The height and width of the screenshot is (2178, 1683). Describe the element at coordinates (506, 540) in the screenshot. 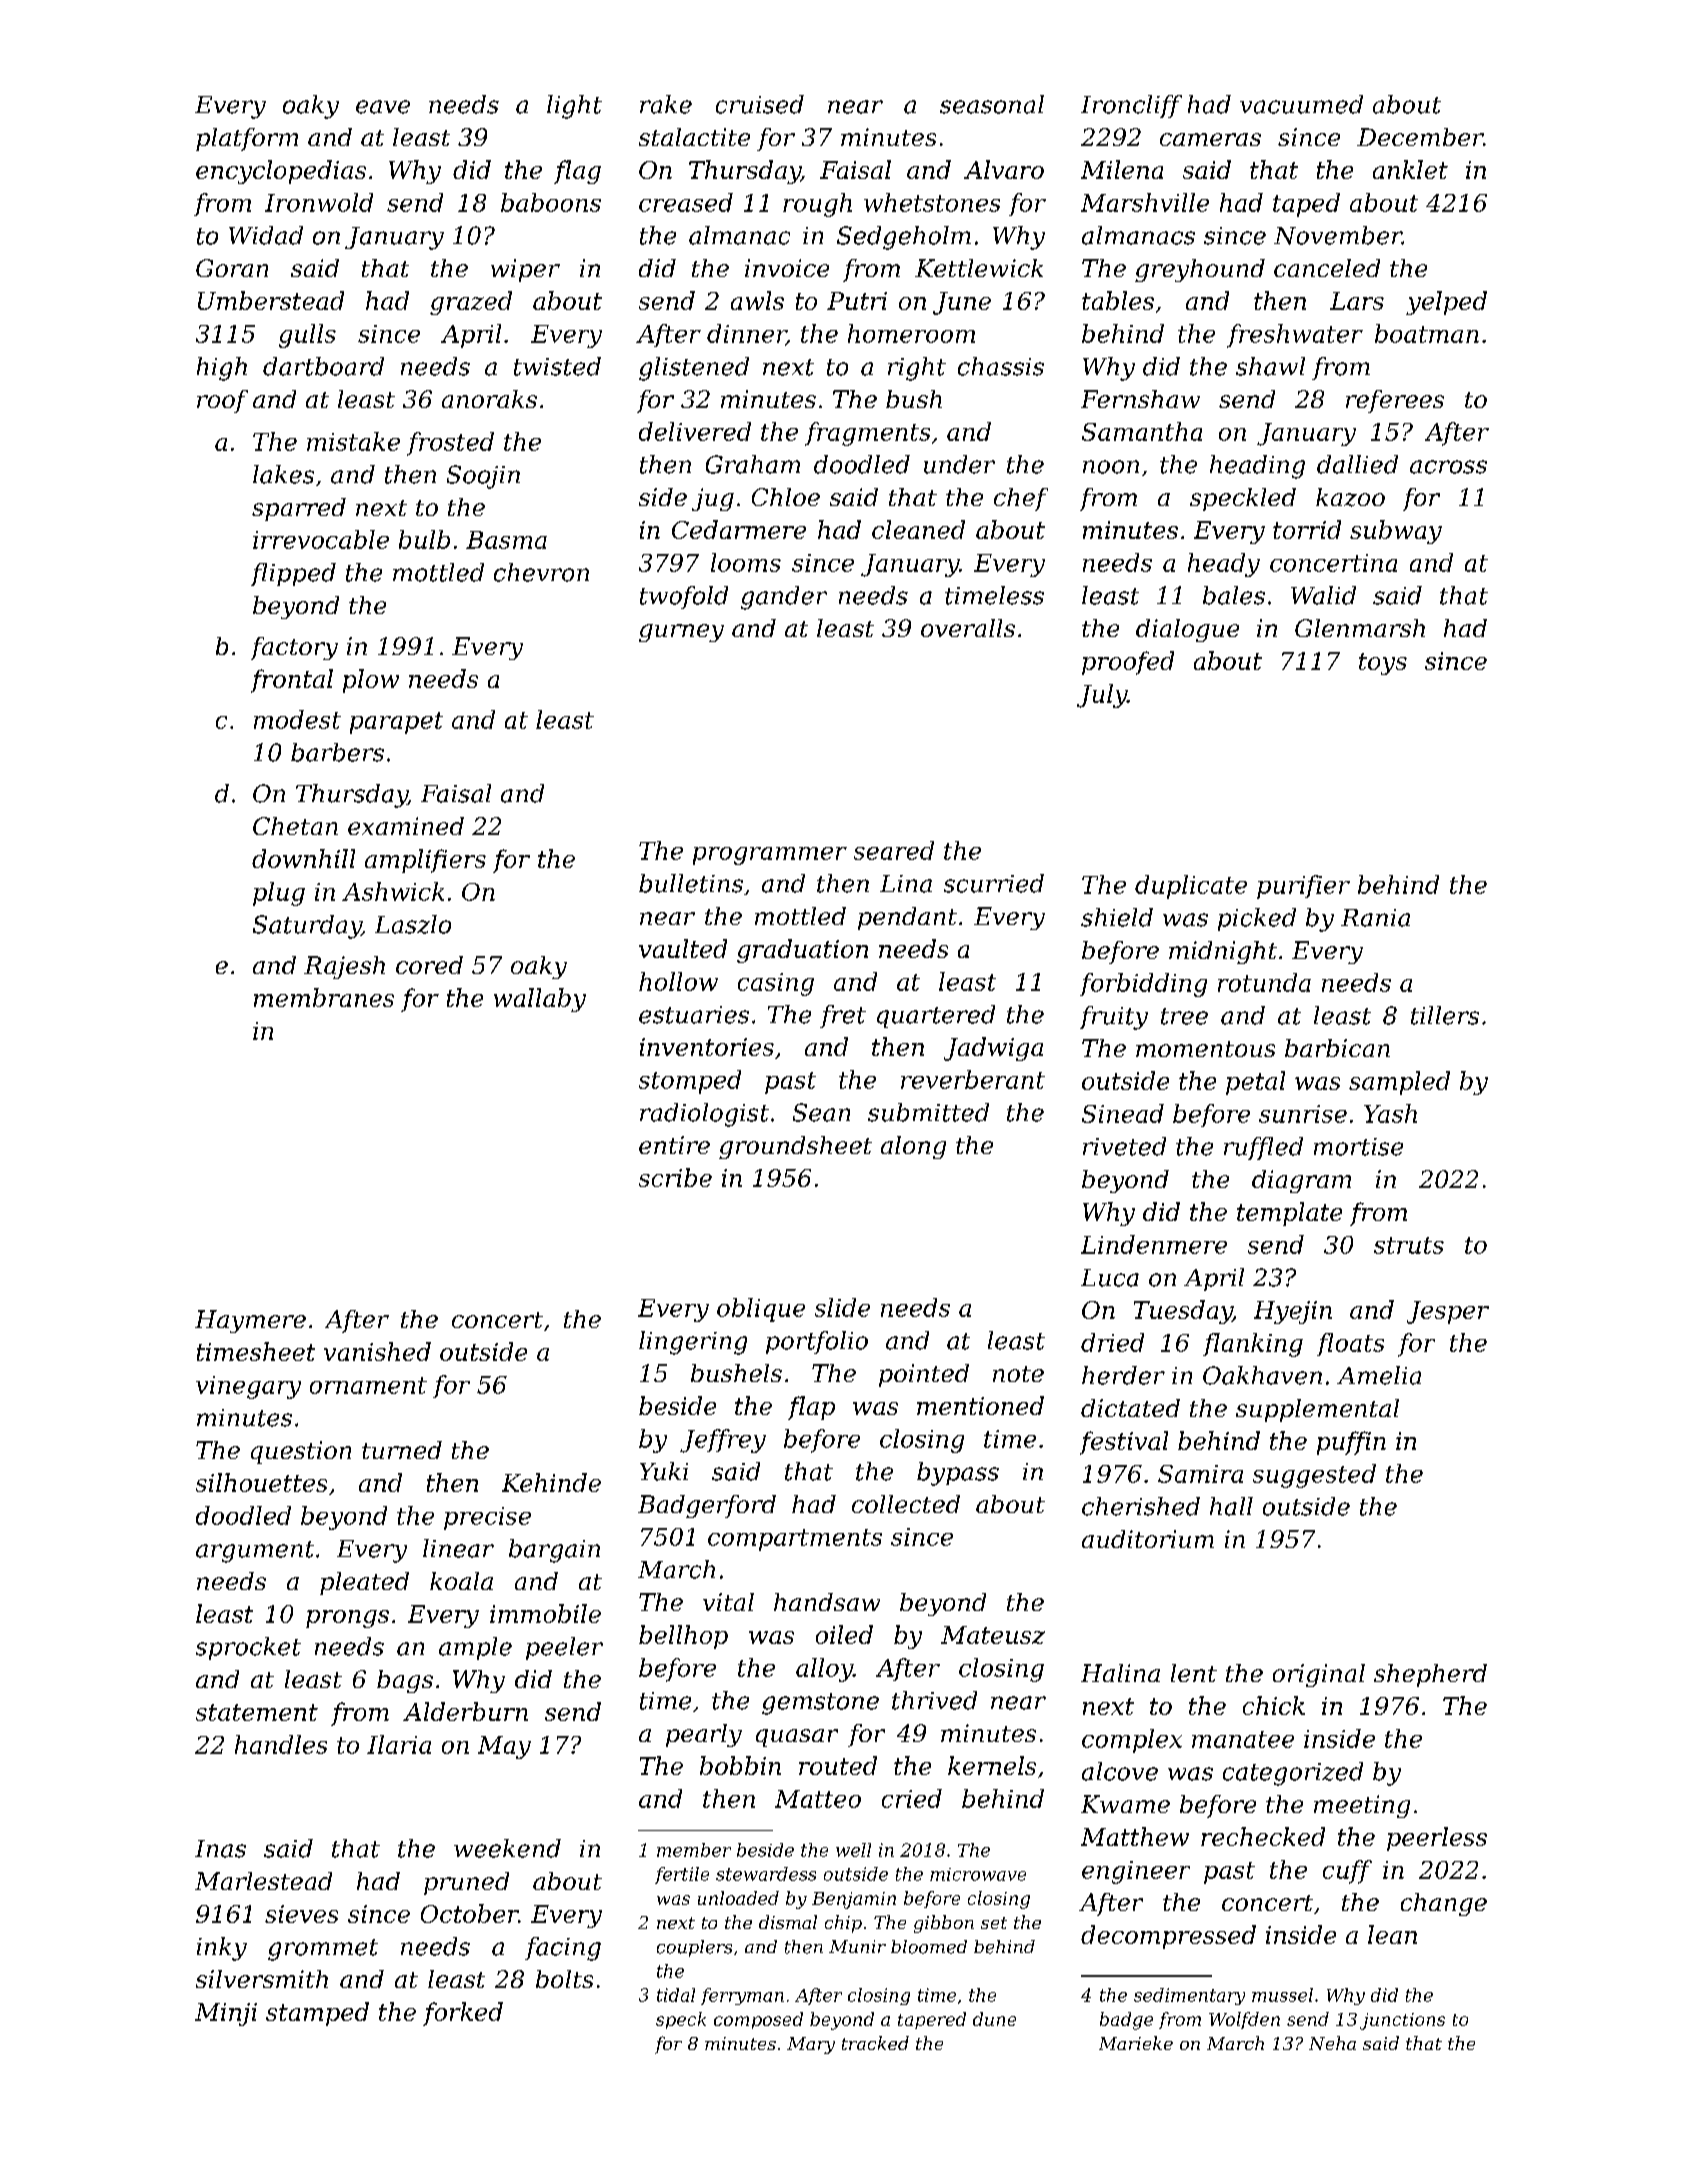

I see `Basma` at that location.
